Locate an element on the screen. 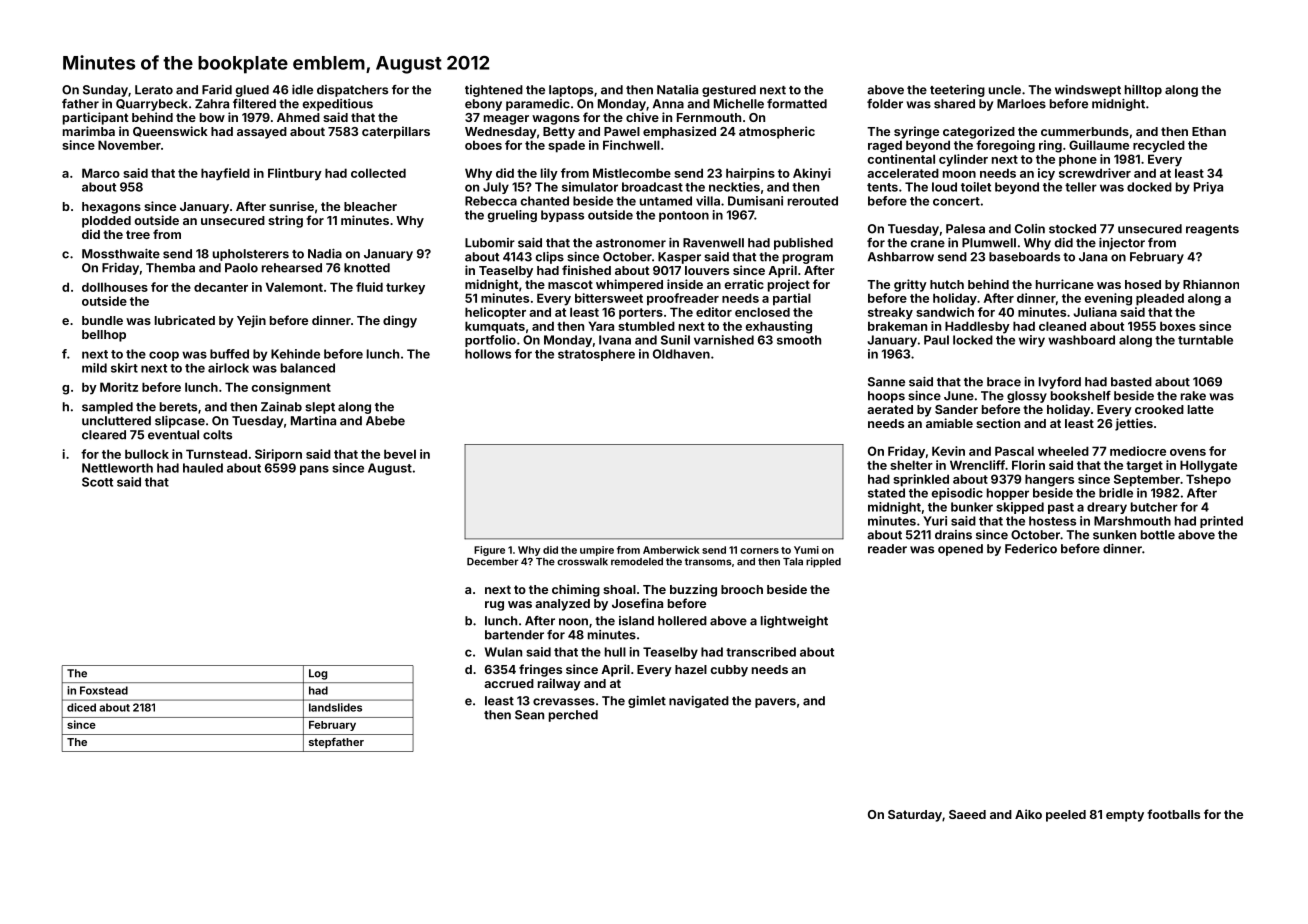 The image size is (1308, 924). Ahmed is located at coordinates (298, 117).
